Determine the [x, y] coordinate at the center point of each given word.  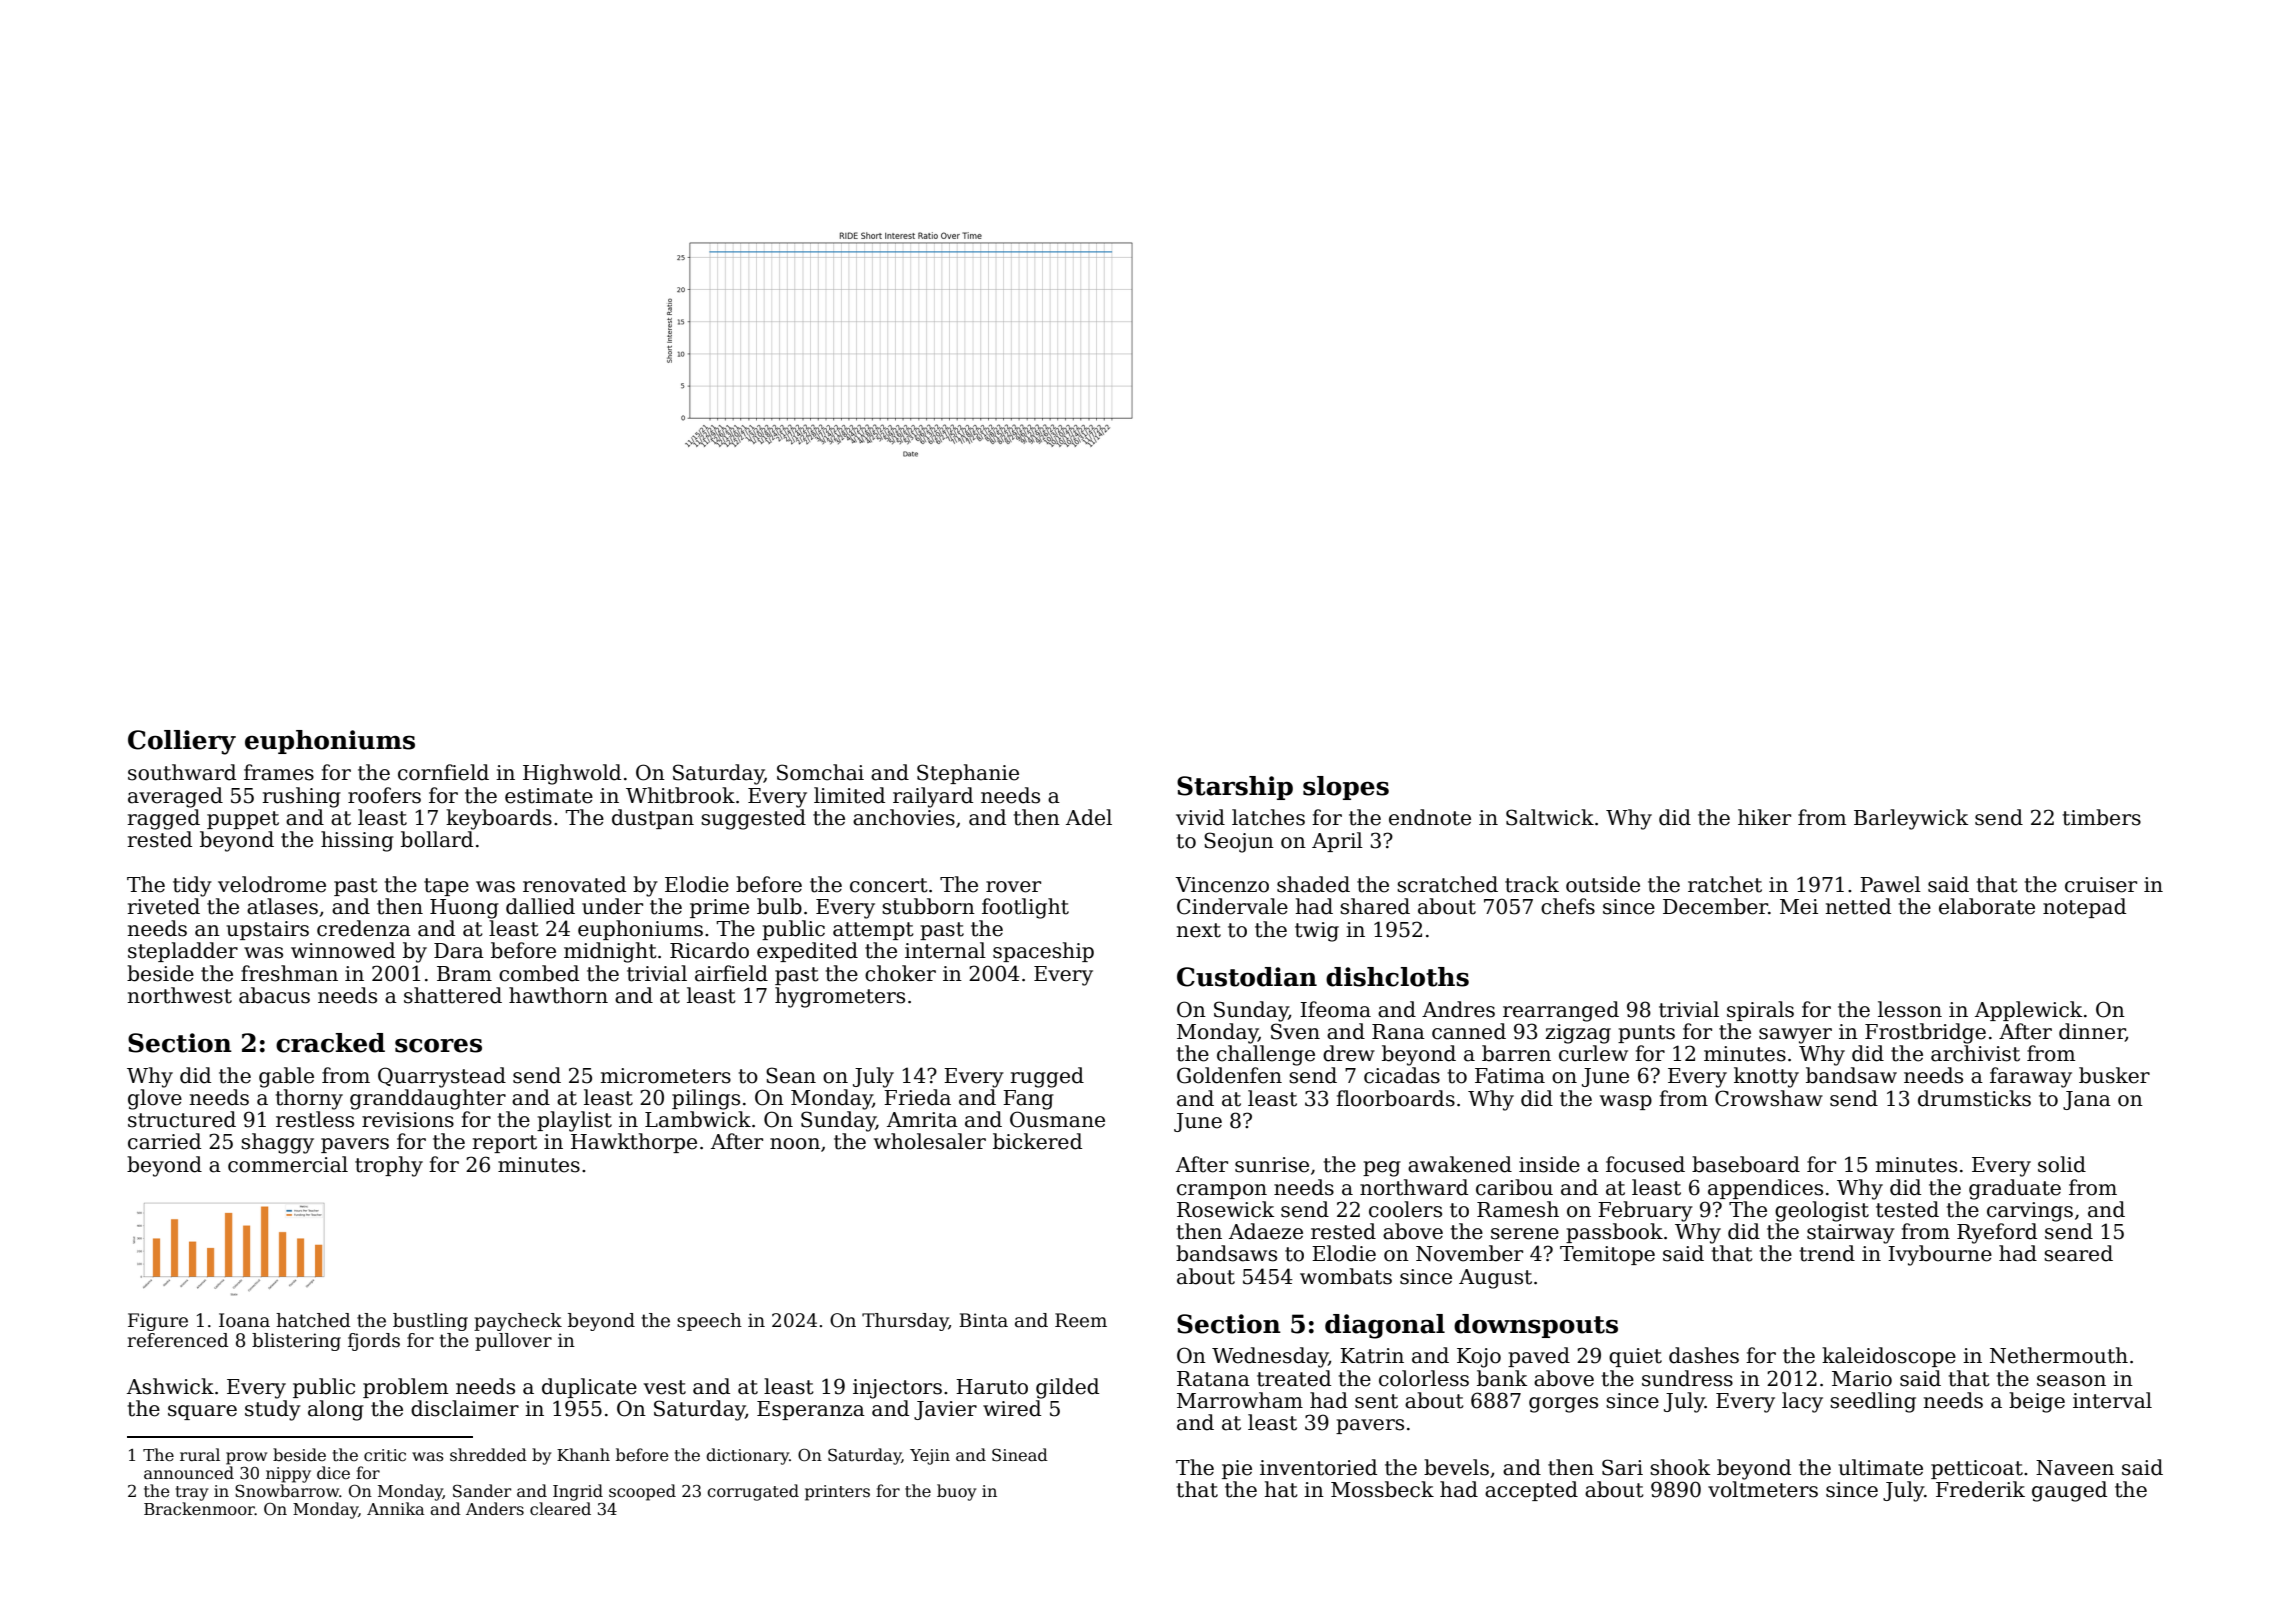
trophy [389, 1166]
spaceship [1043, 952]
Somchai [820, 772]
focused [1645, 1164]
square [202, 1412]
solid [2062, 1164]
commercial [288, 1164]
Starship [1235, 788]
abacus [274, 995]
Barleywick [1911, 819]
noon [795, 1144]
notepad [2084, 908]
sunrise [1272, 1165]
